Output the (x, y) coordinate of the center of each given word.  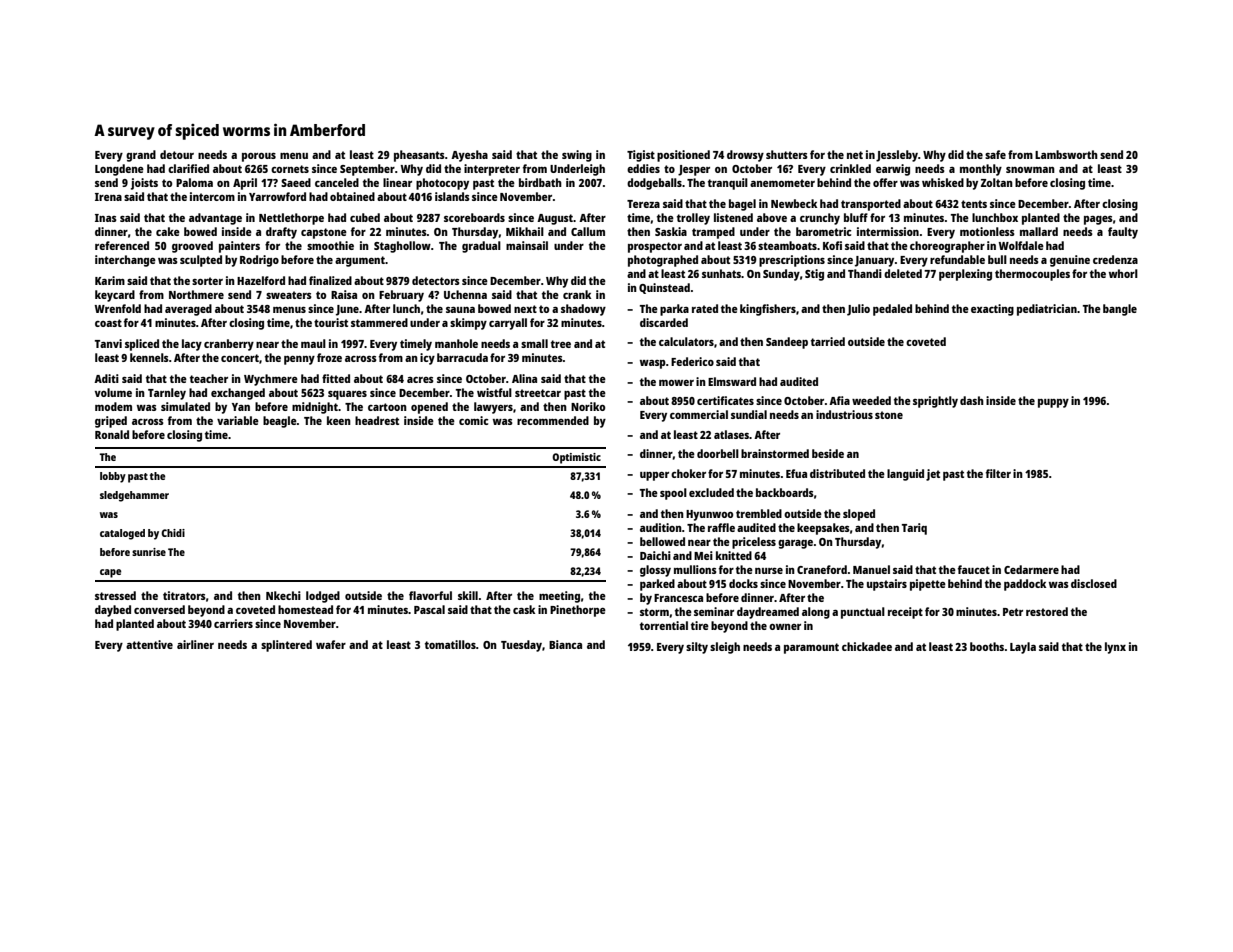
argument (360, 261)
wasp (653, 364)
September (367, 170)
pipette (928, 585)
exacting (992, 310)
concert (240, 358)
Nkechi (283, 595)
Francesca (678, 598)
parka (674, 310)
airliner (195, 644)
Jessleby (897, 156)
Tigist (641, 156)
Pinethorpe (578, 611)
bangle (1120, 310)
